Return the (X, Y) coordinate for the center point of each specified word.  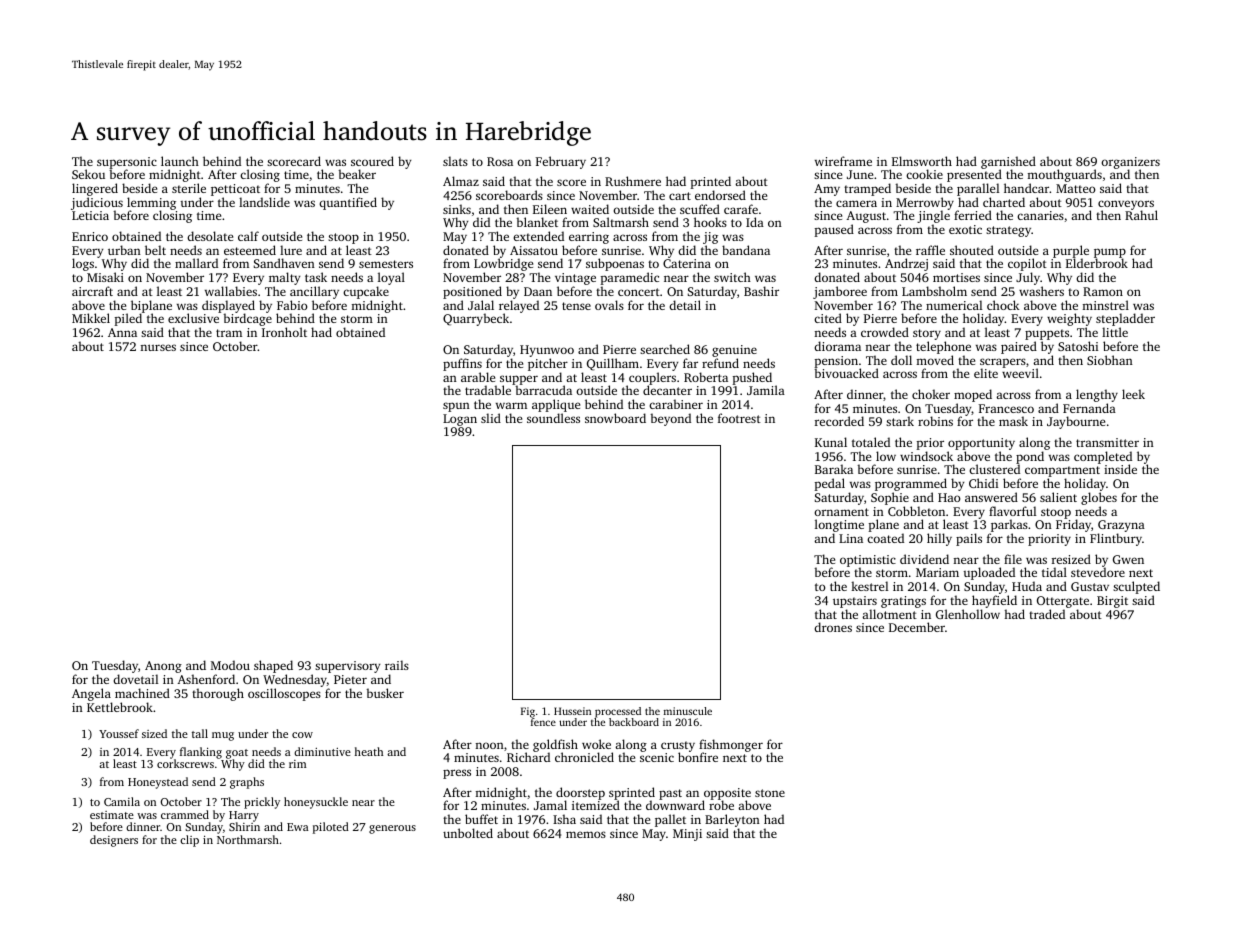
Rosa (500, 161)
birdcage (247, 320)
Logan (460, 420)
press (457, 774)
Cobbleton (916, 511)
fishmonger (731, 746)
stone (770, 793)
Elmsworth (922, 161)
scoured (372, 161)
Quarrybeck (476, 319)
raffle (930, 250)
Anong (163, 667)
